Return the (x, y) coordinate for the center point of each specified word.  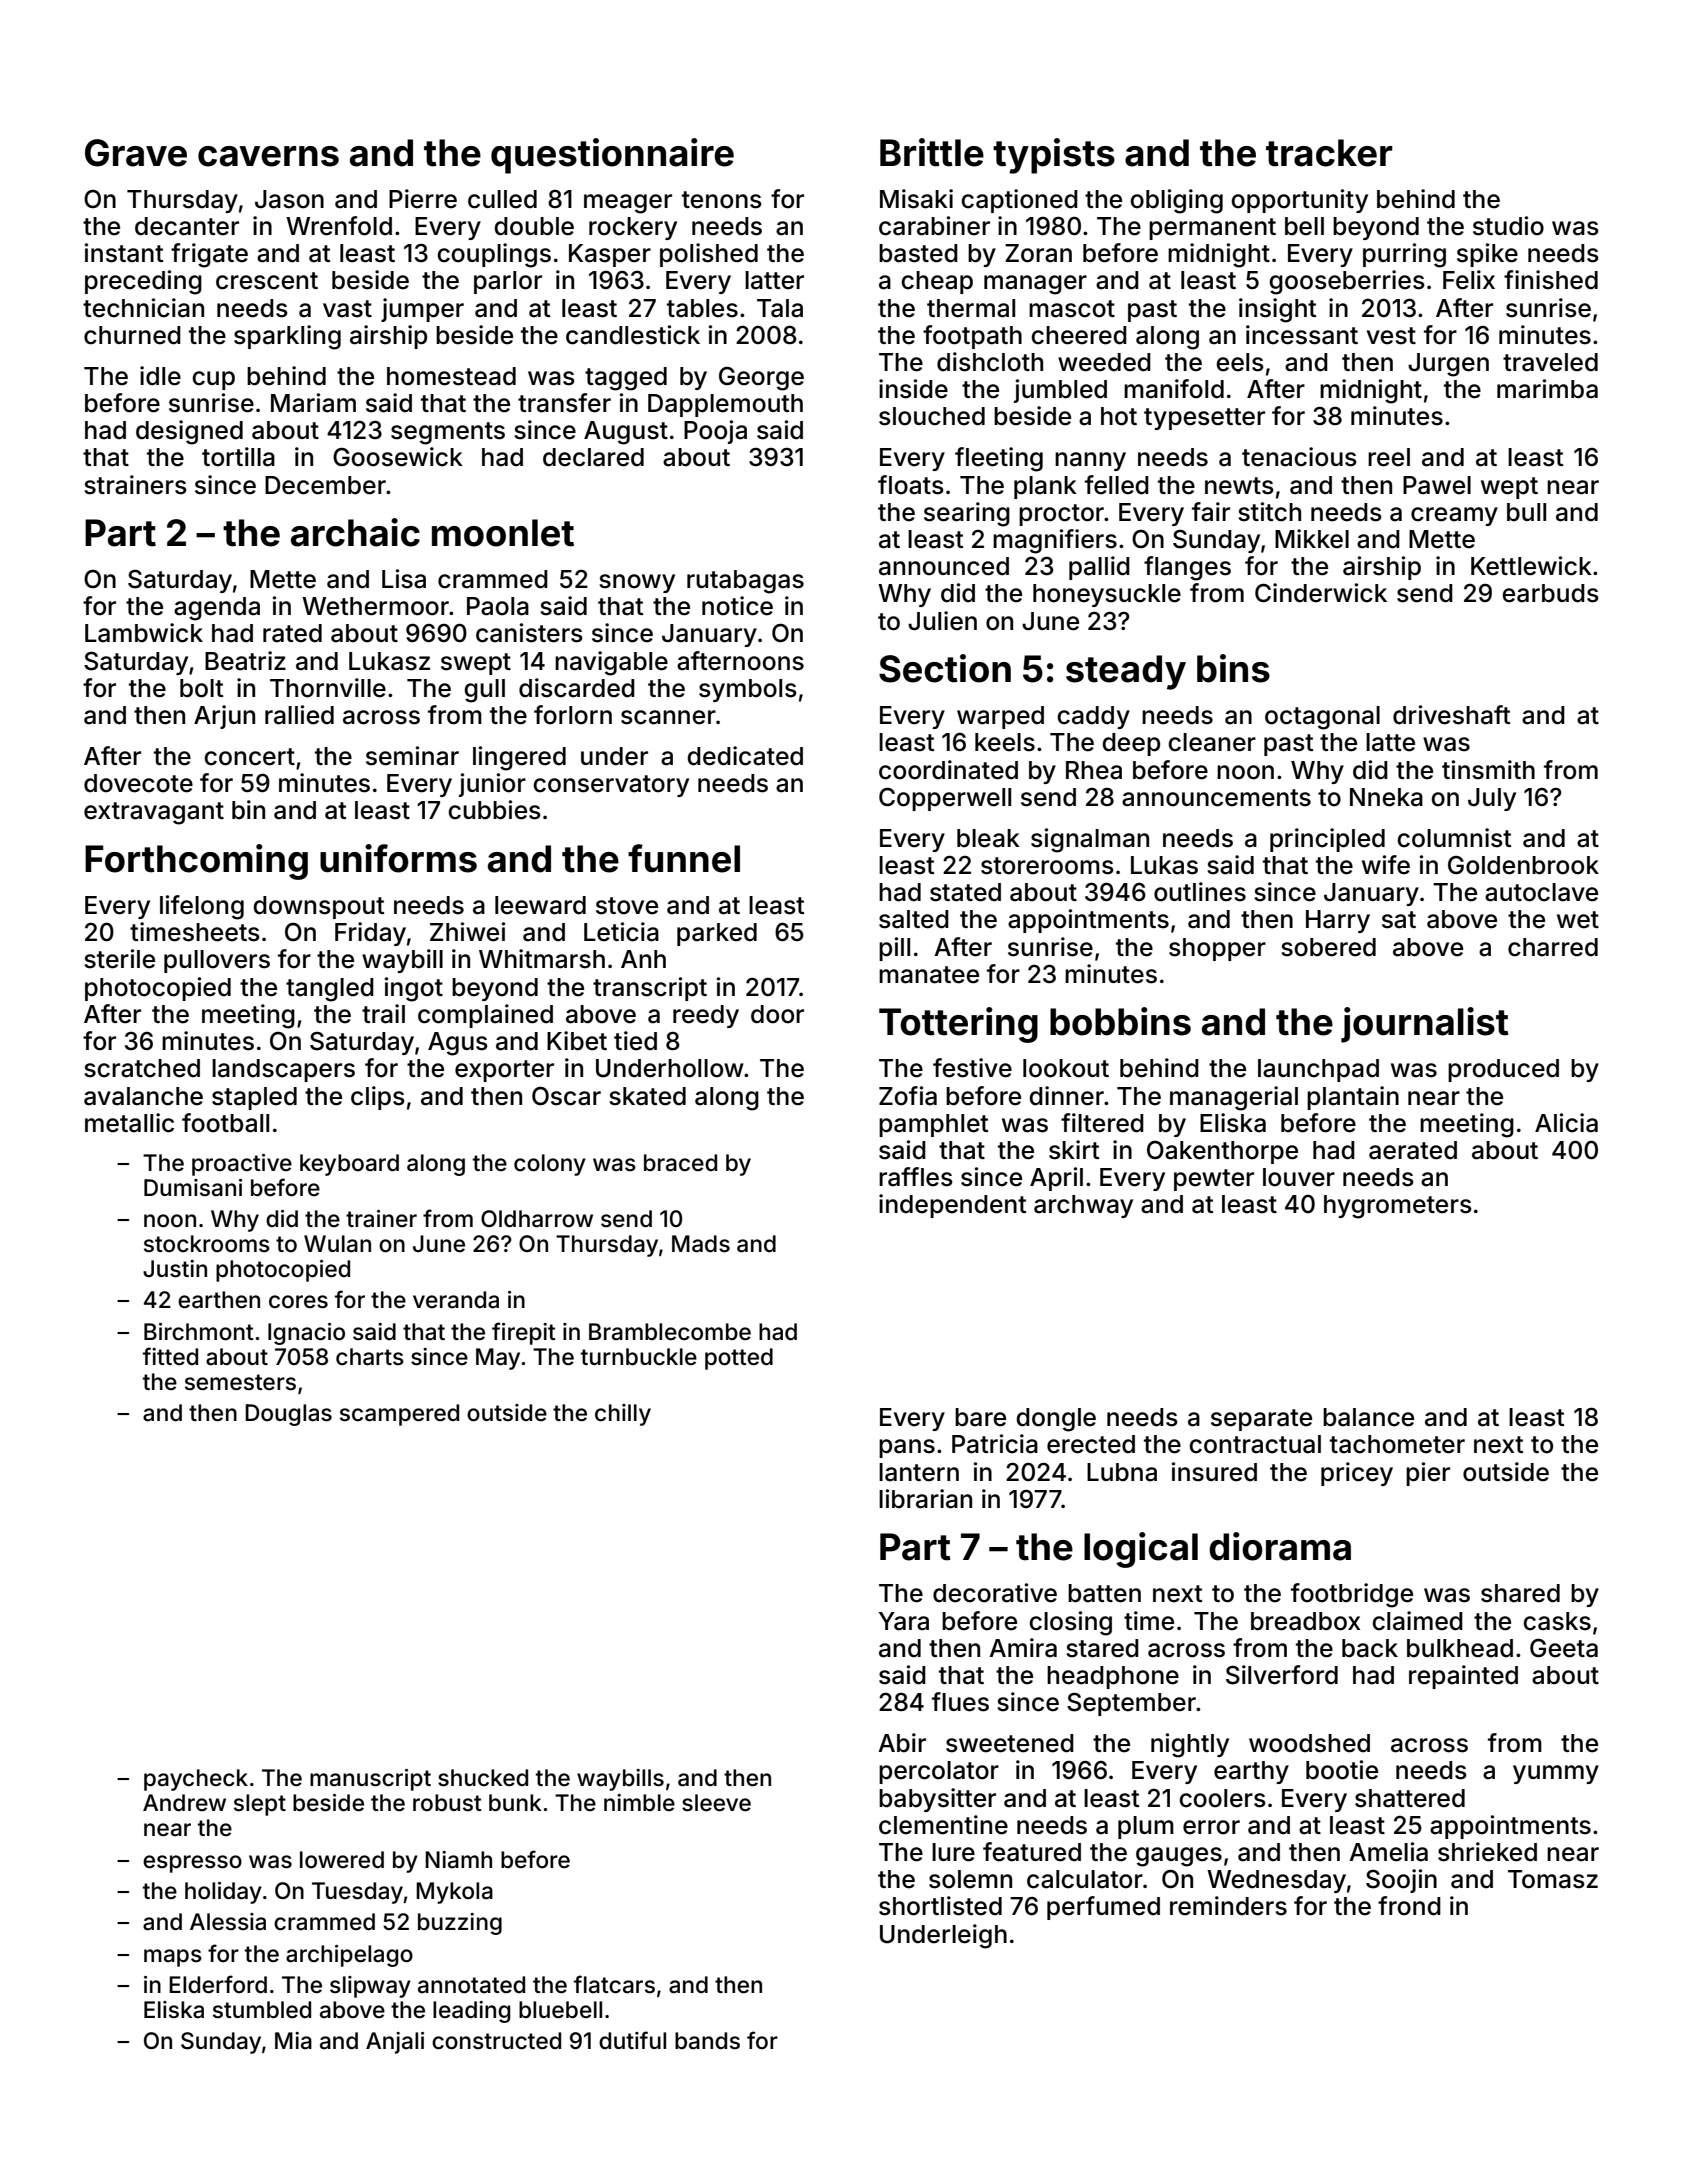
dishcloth (990, 362)
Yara (904, 1621)
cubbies (494, 810)
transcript (650, 989)
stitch (1269, 512)
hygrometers (1398, 1207)
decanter (187, 226)
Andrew (184, 1802)
